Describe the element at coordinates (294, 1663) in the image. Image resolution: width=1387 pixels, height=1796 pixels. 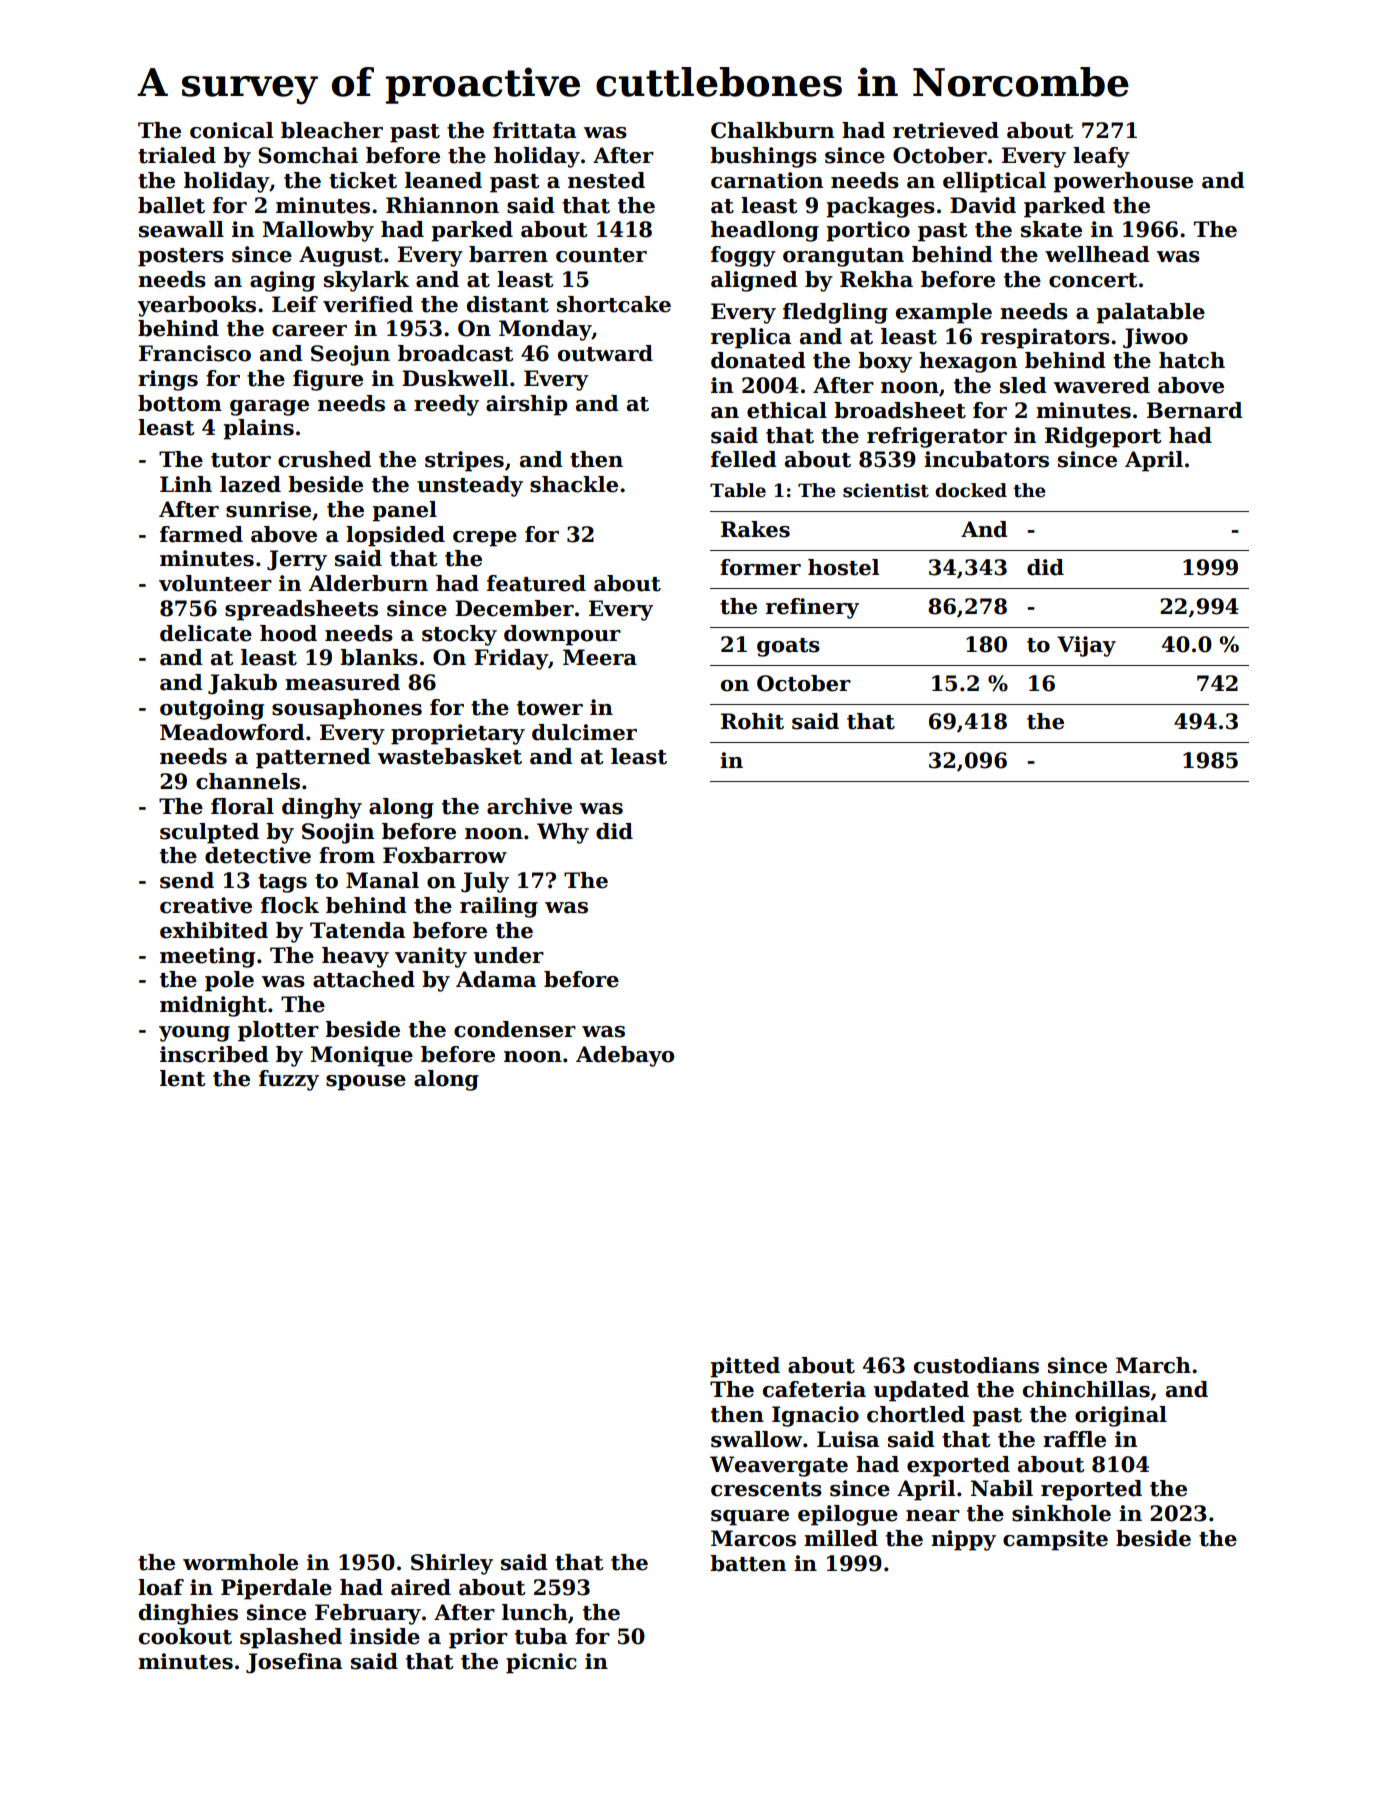
I see `Josefina` at that location.
